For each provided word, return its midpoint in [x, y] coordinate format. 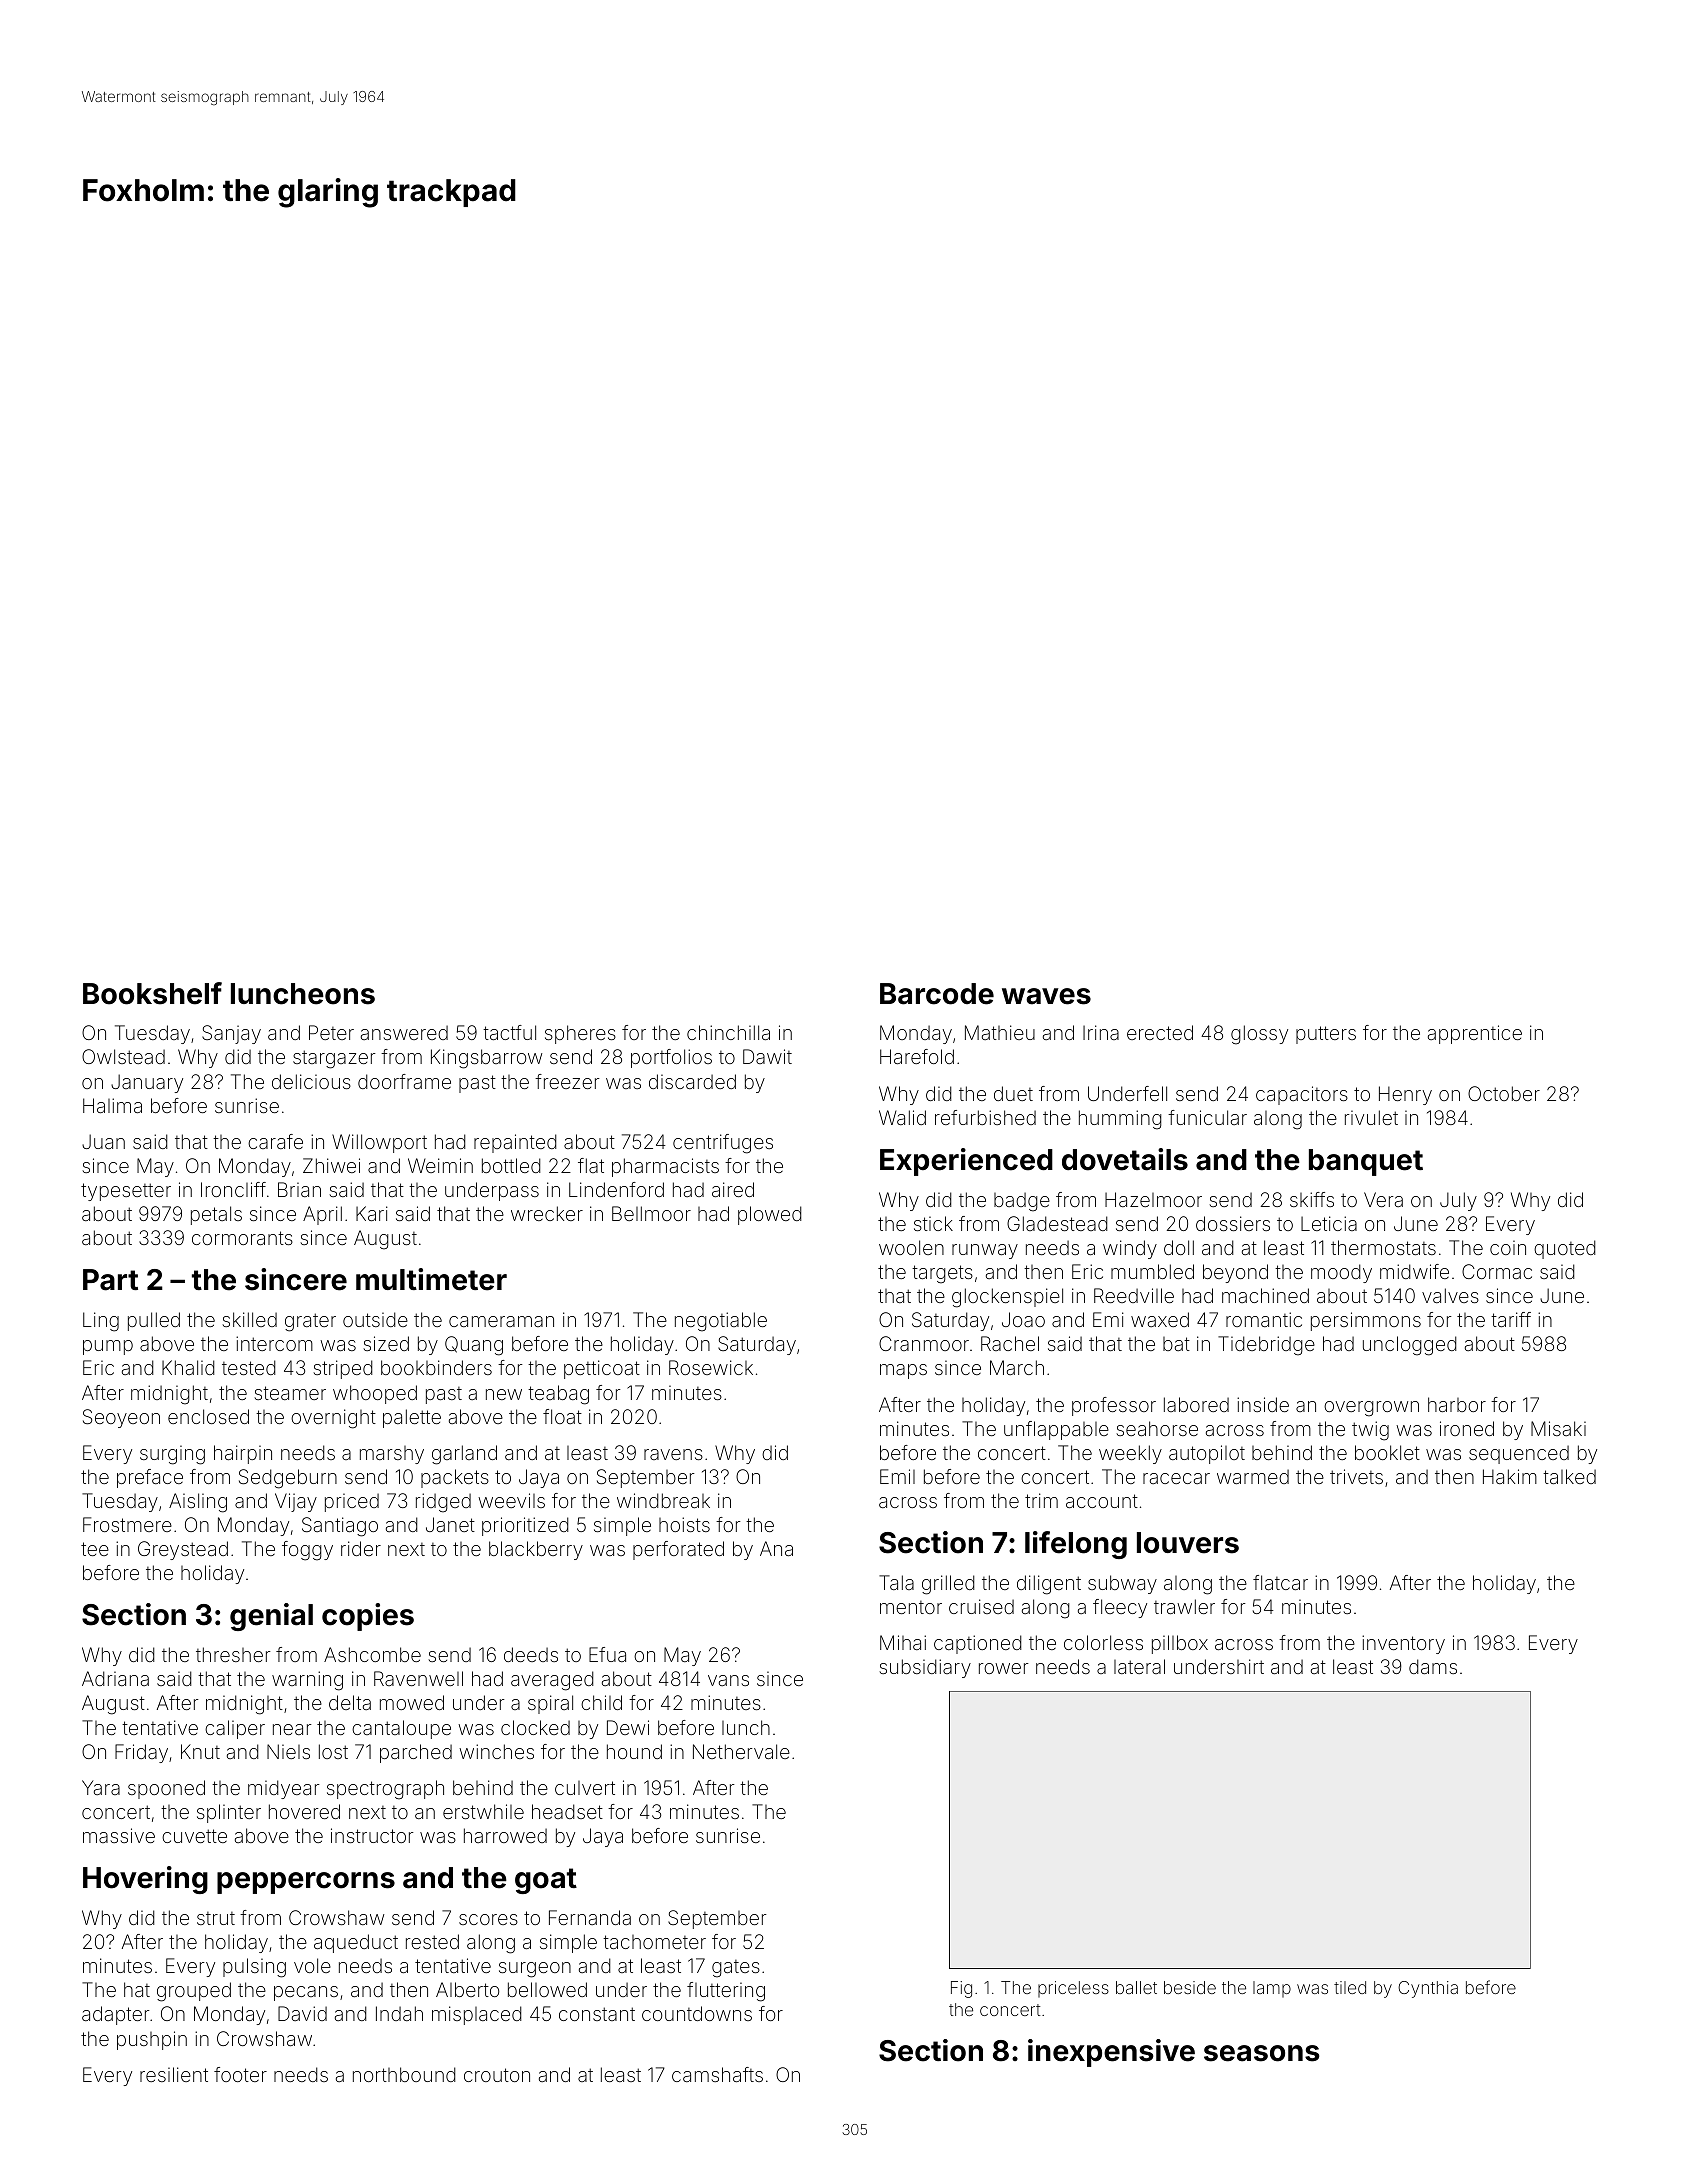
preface [150, 1478]
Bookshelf [152, 993]
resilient [174, 2074]
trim [1041, 1500]
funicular [1207, 1117]
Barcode [937, 994]
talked [1569, 1476]
